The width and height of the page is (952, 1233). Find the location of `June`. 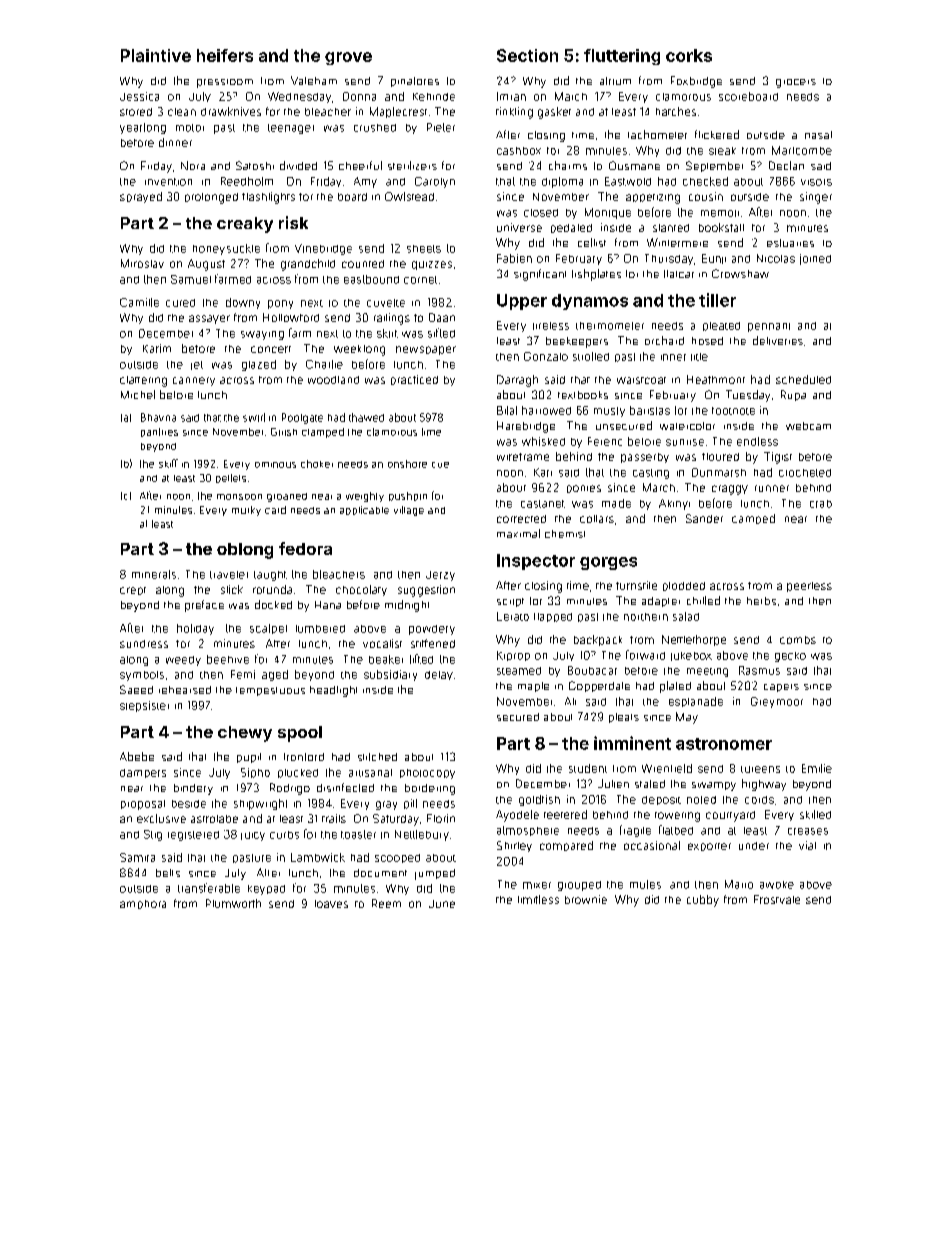

June is located at coordinates (442, 904).
